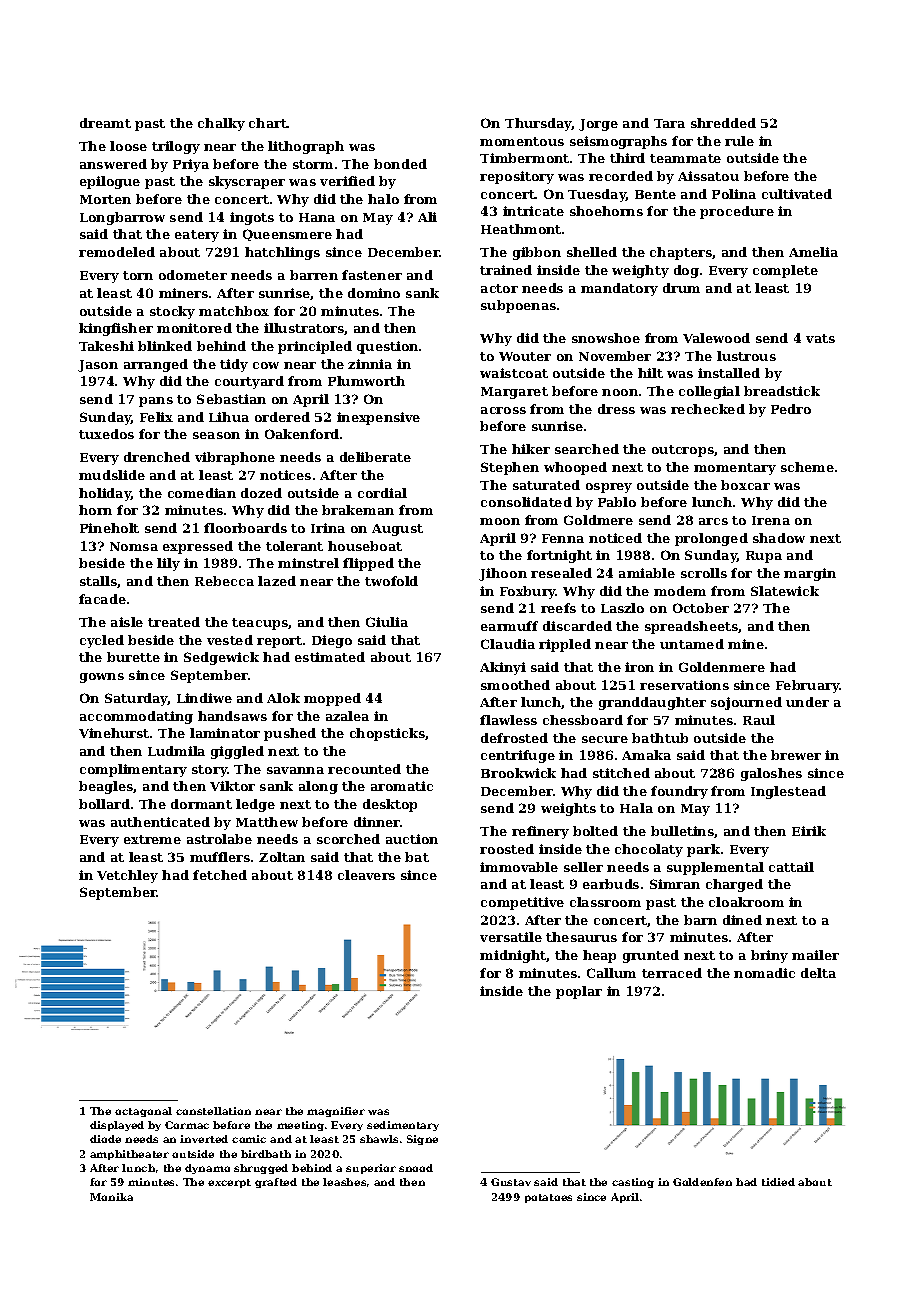 This image has width=924, height=1308. I want to click on mailer, so click(815, 955).
